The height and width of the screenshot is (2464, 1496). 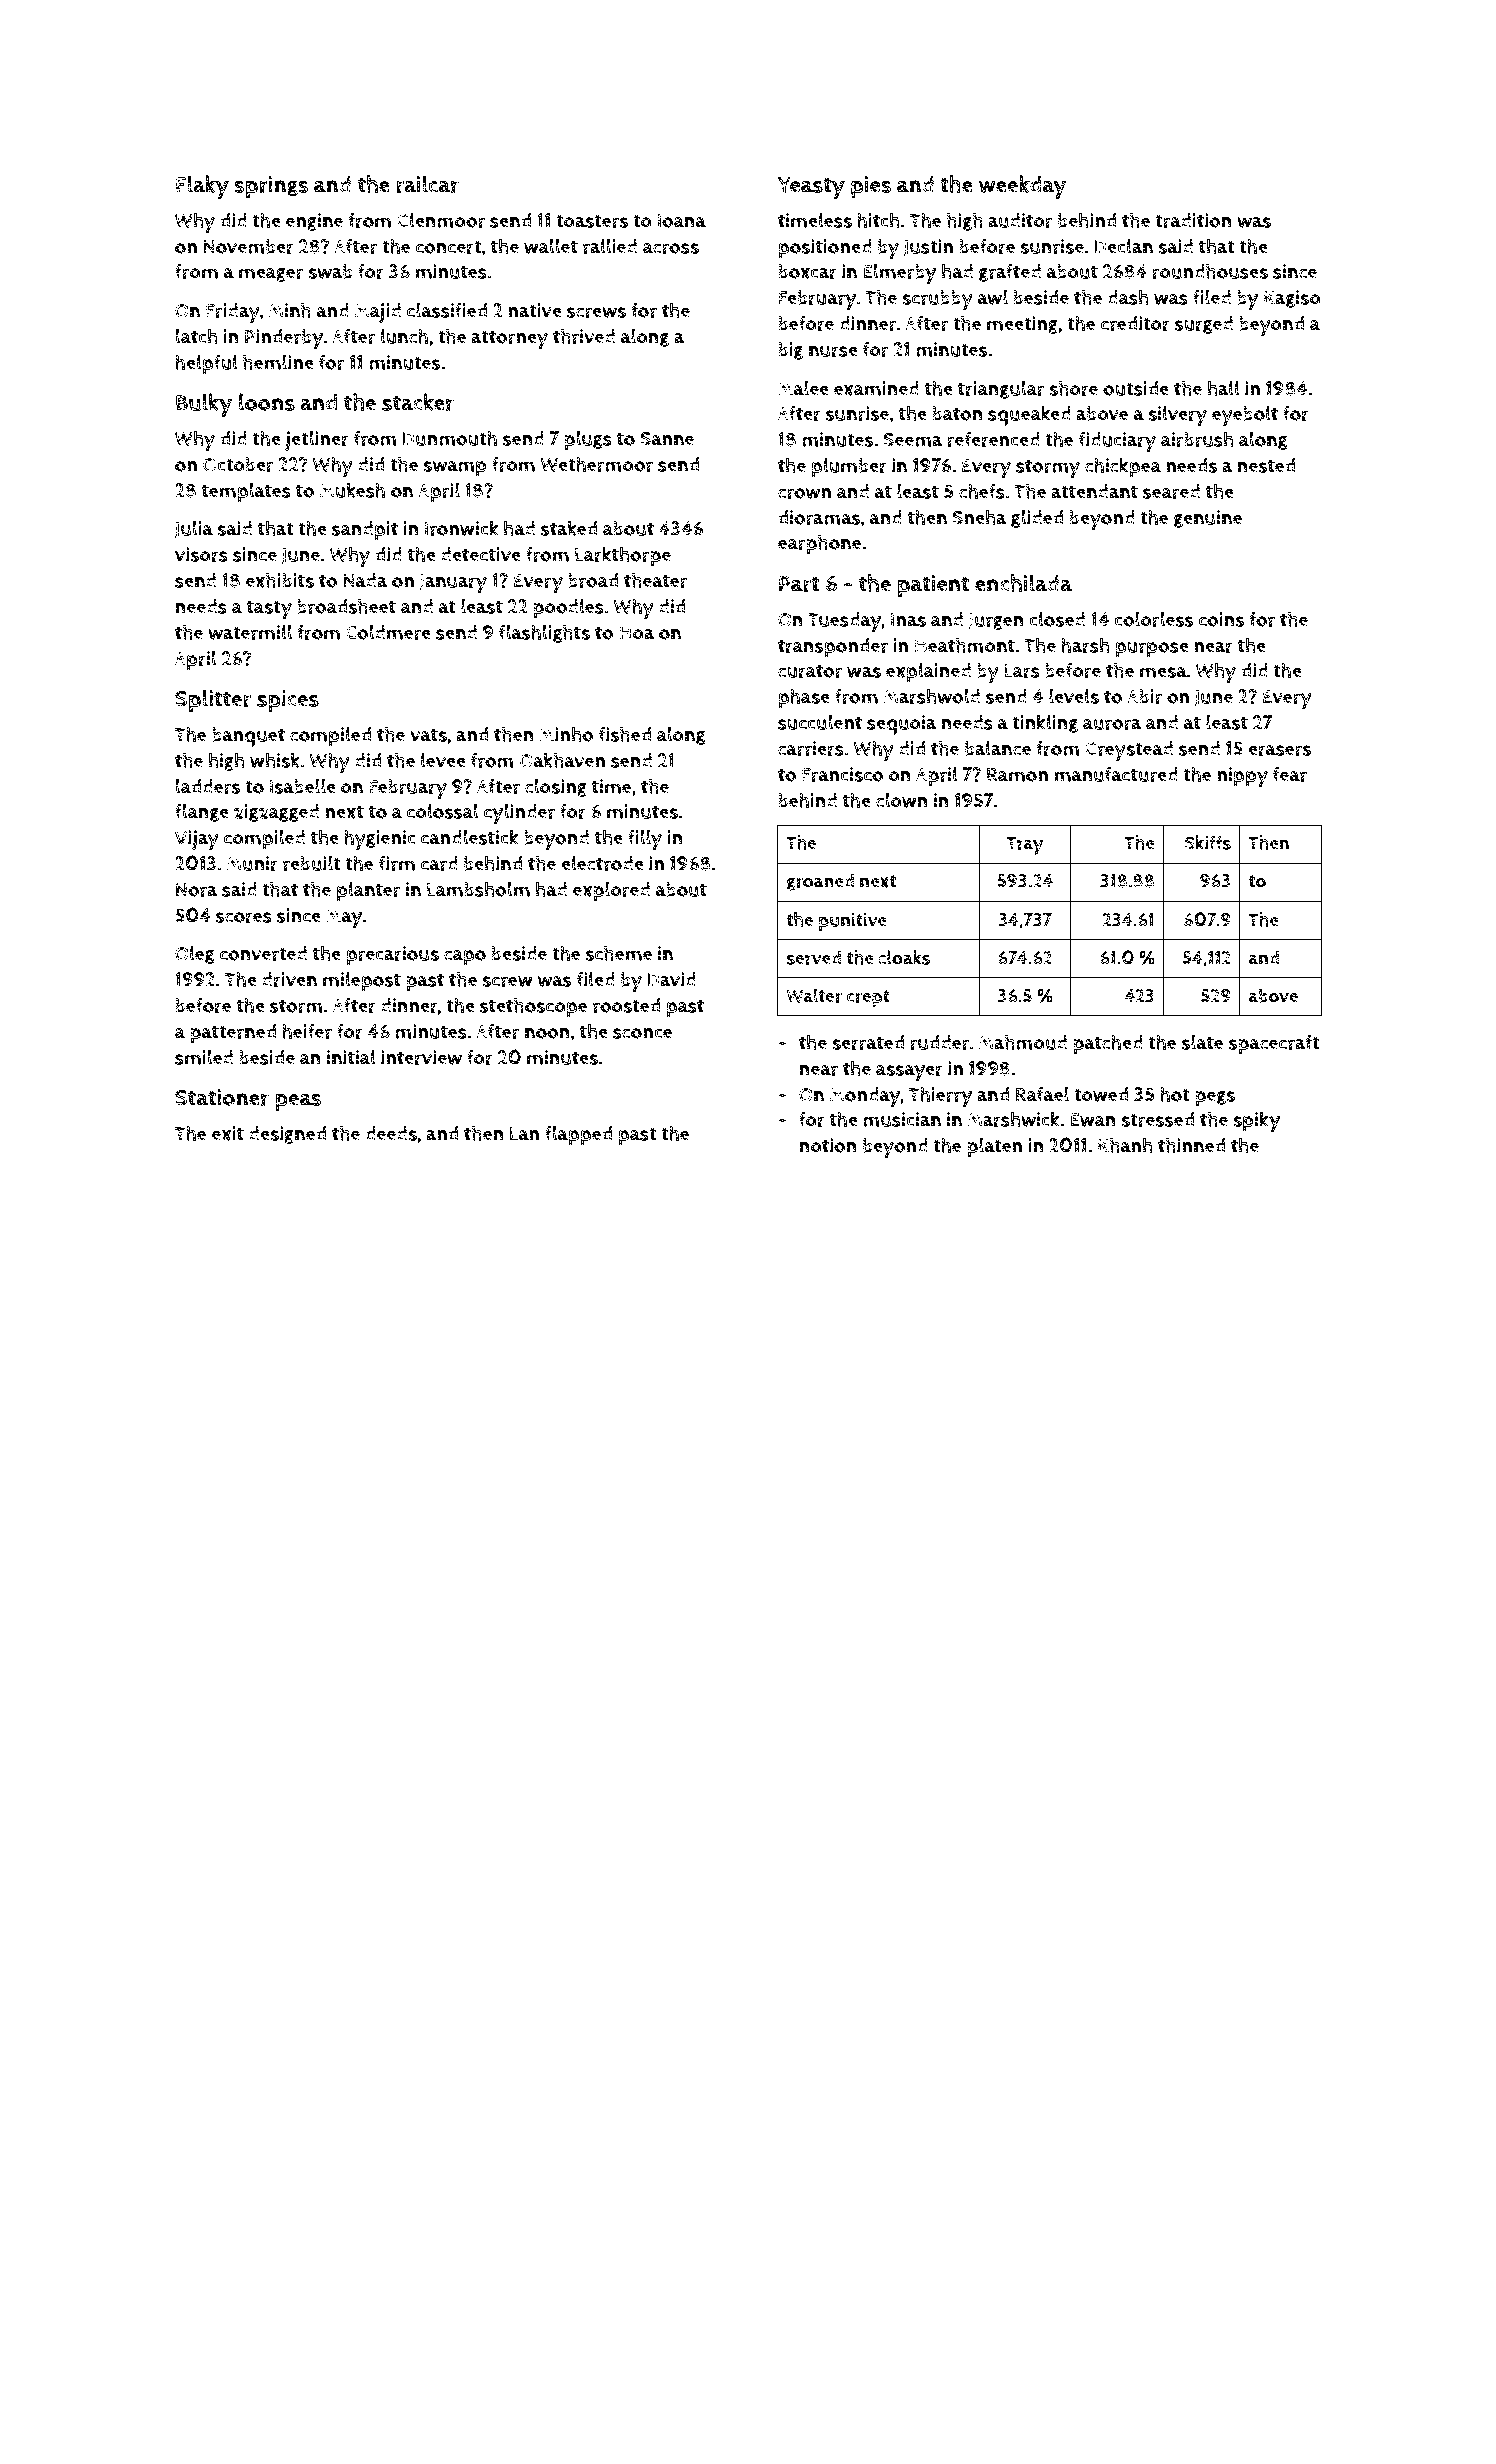 What do you see at coordinates (244, 917) in the screenshot?
I see `scores` at bounding box center [244, 917].
